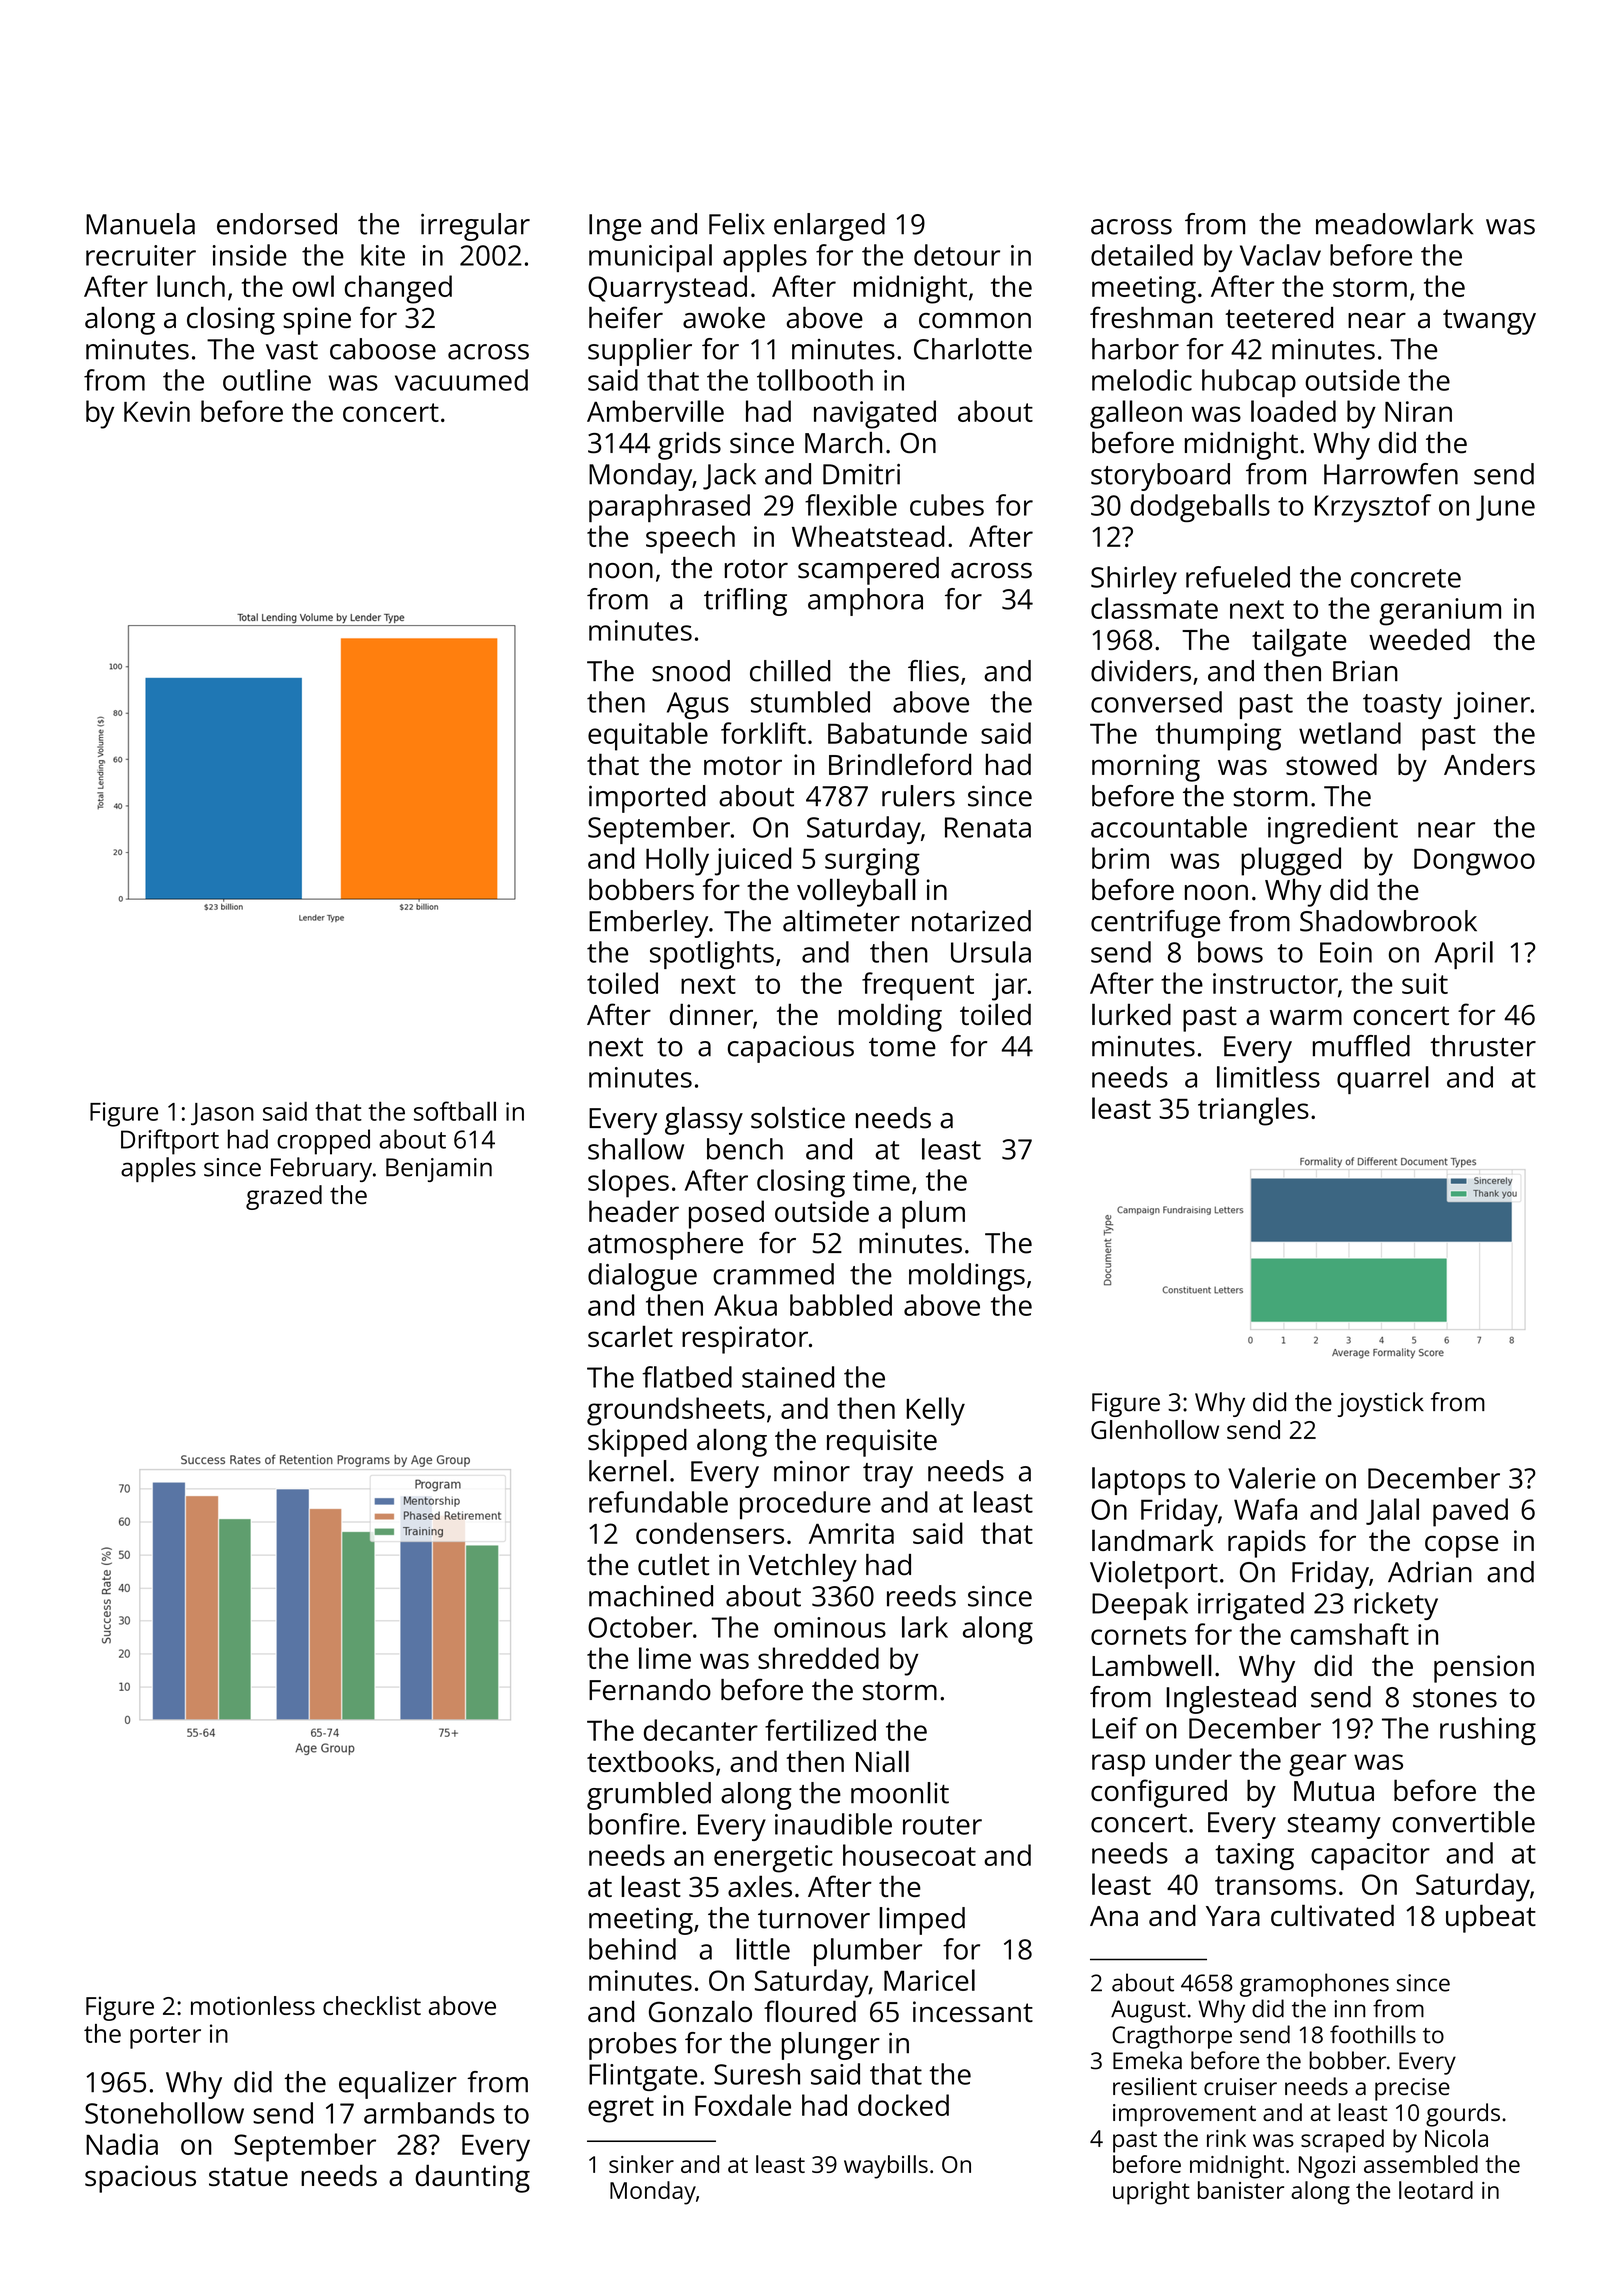  Describe the element at coordinates (637, 1443) in the document. I see `skipped` at that location.
